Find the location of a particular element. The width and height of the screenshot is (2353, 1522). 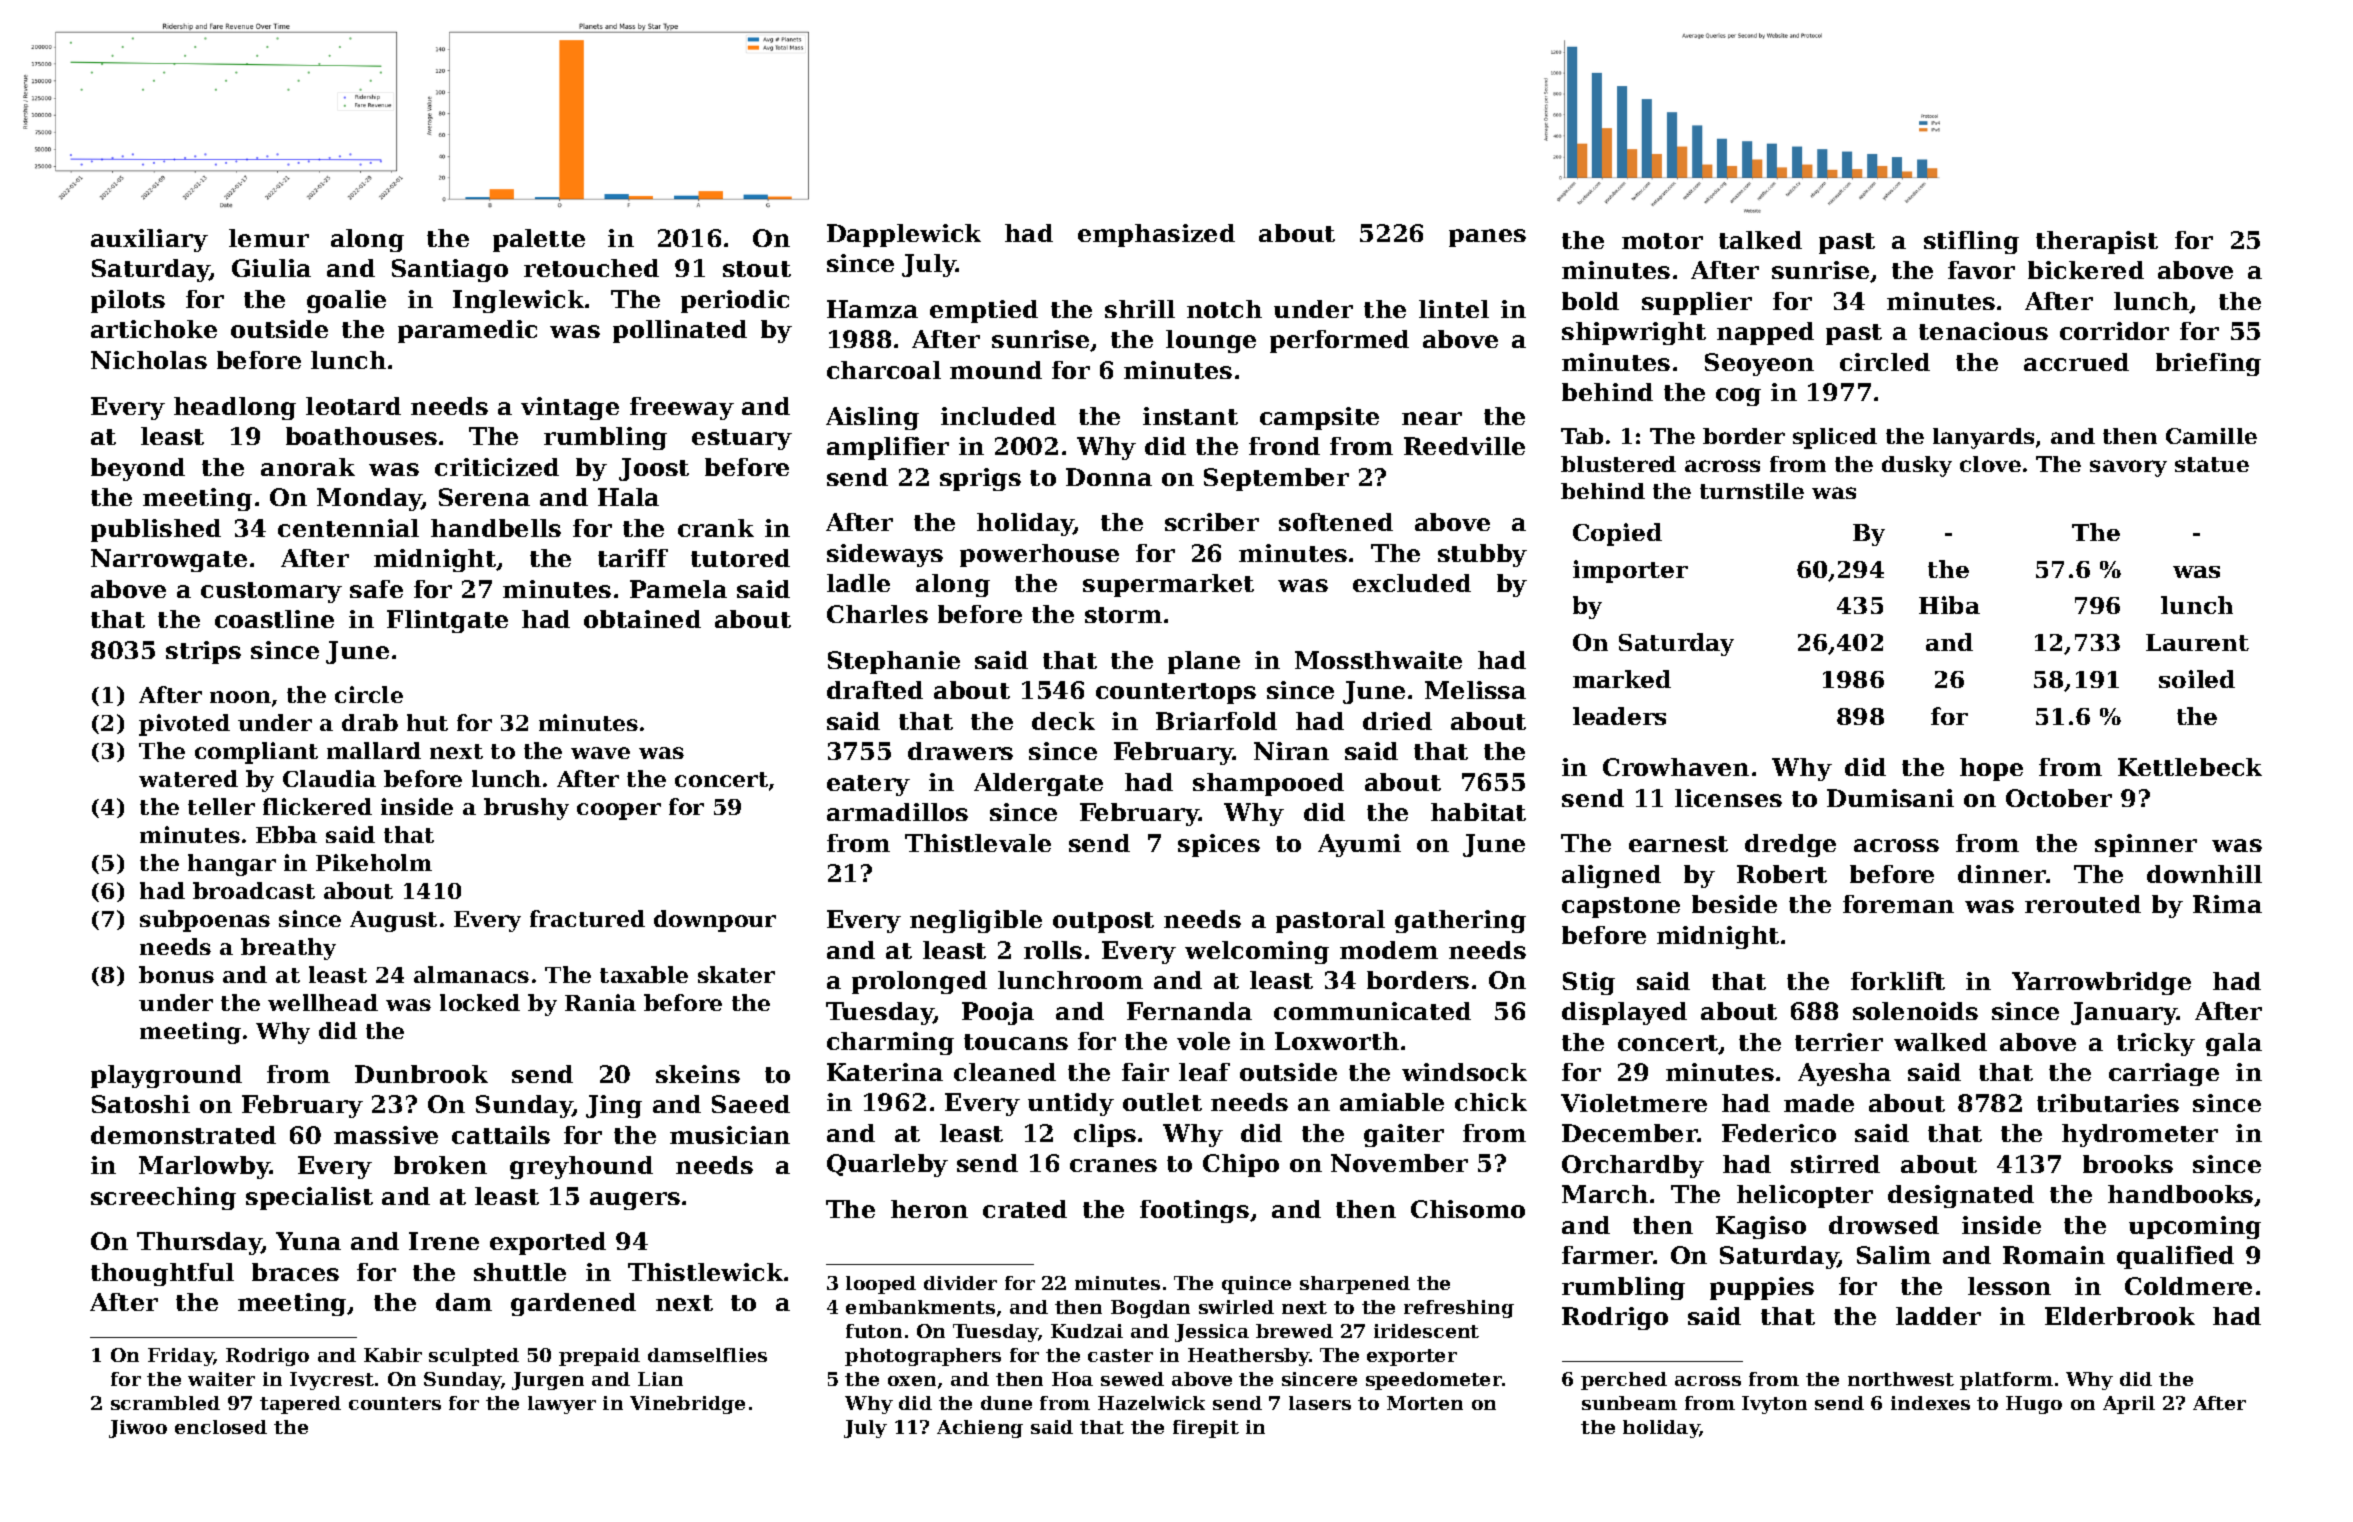

Hugo is located at coordinates (2034, 1405).
